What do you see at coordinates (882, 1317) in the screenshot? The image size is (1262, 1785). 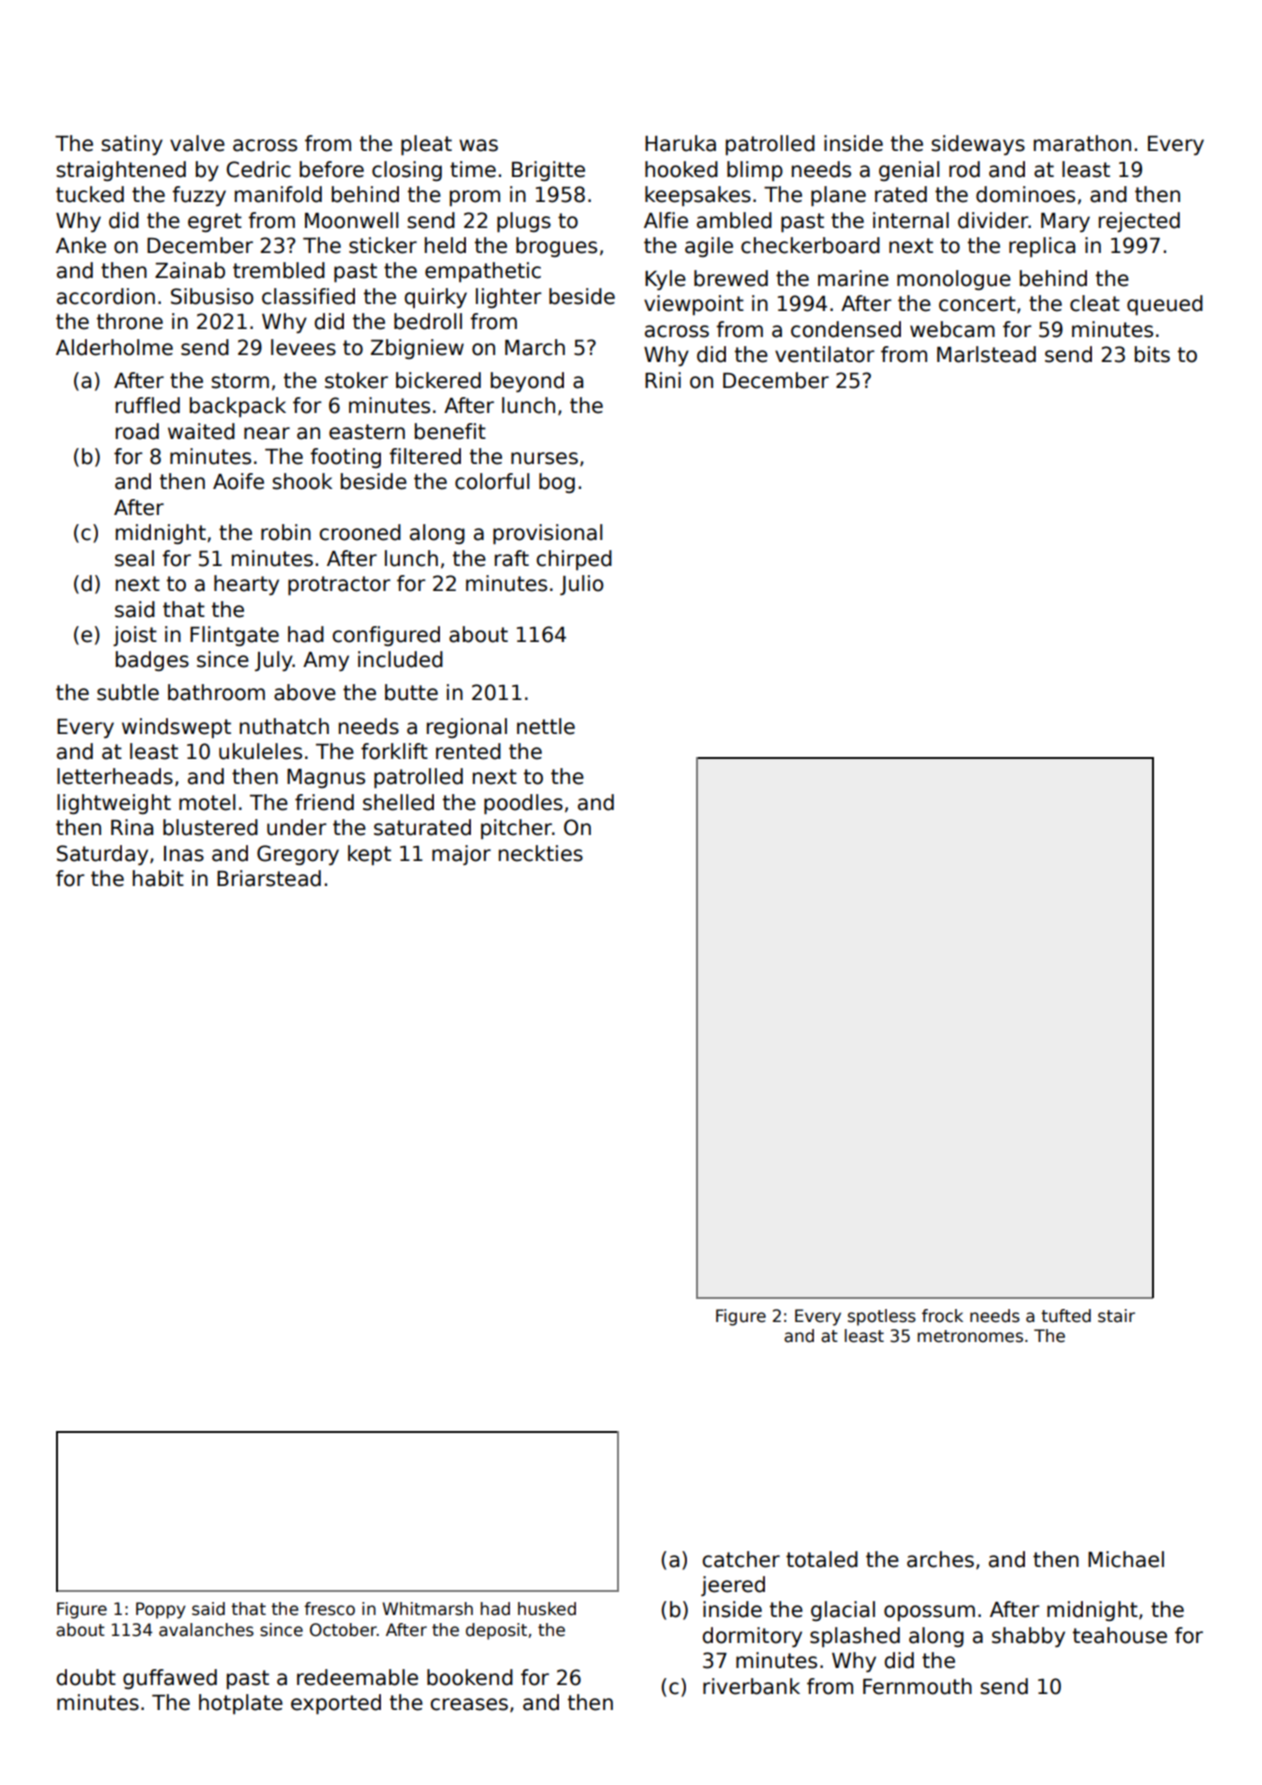 I see `spotless` at bounding box center [882, 1317].
